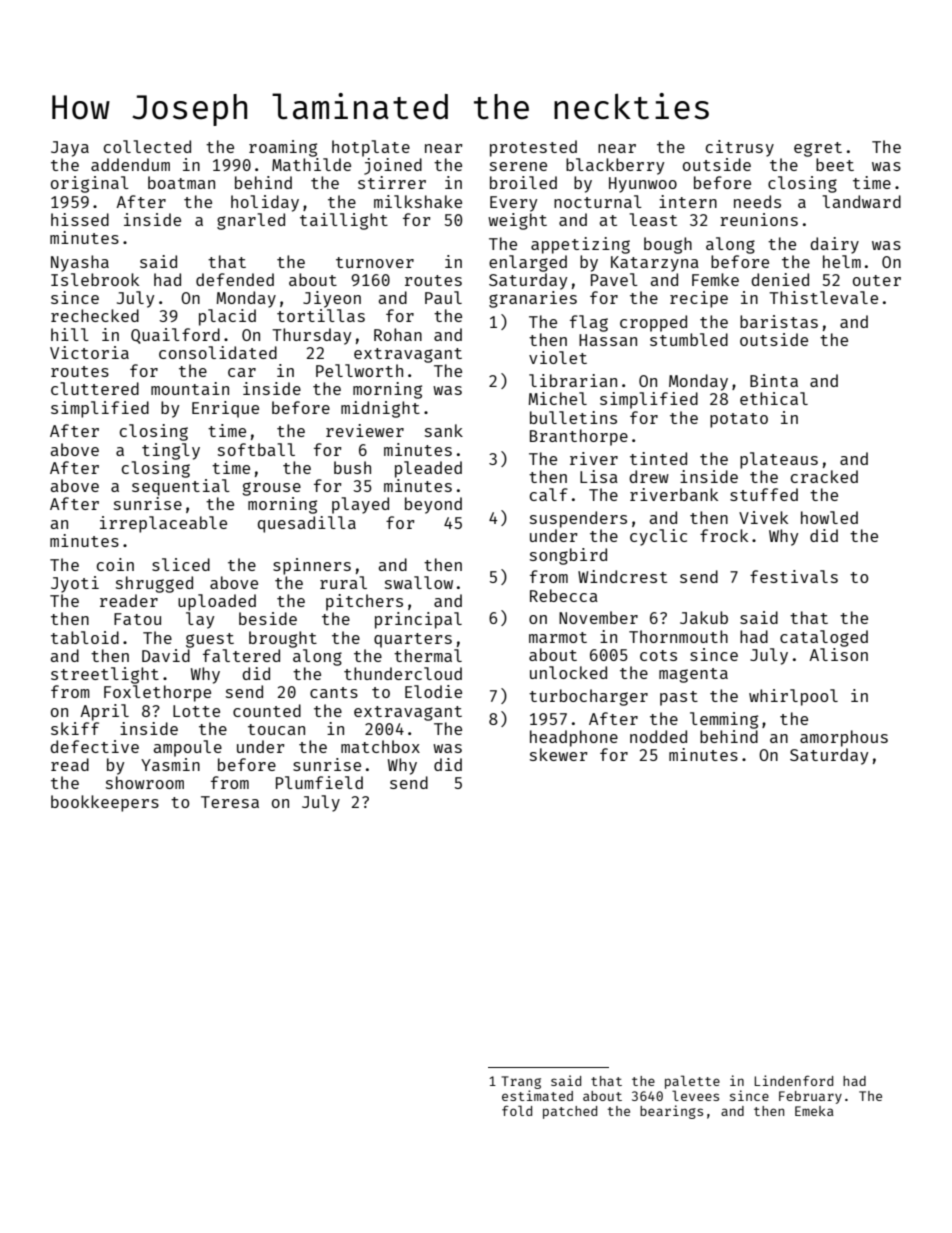 The image size is (952, 1233). What do you see at coordinates (844, 738) in the page?
I see `amorphous` at bounding box center [844, 738].
